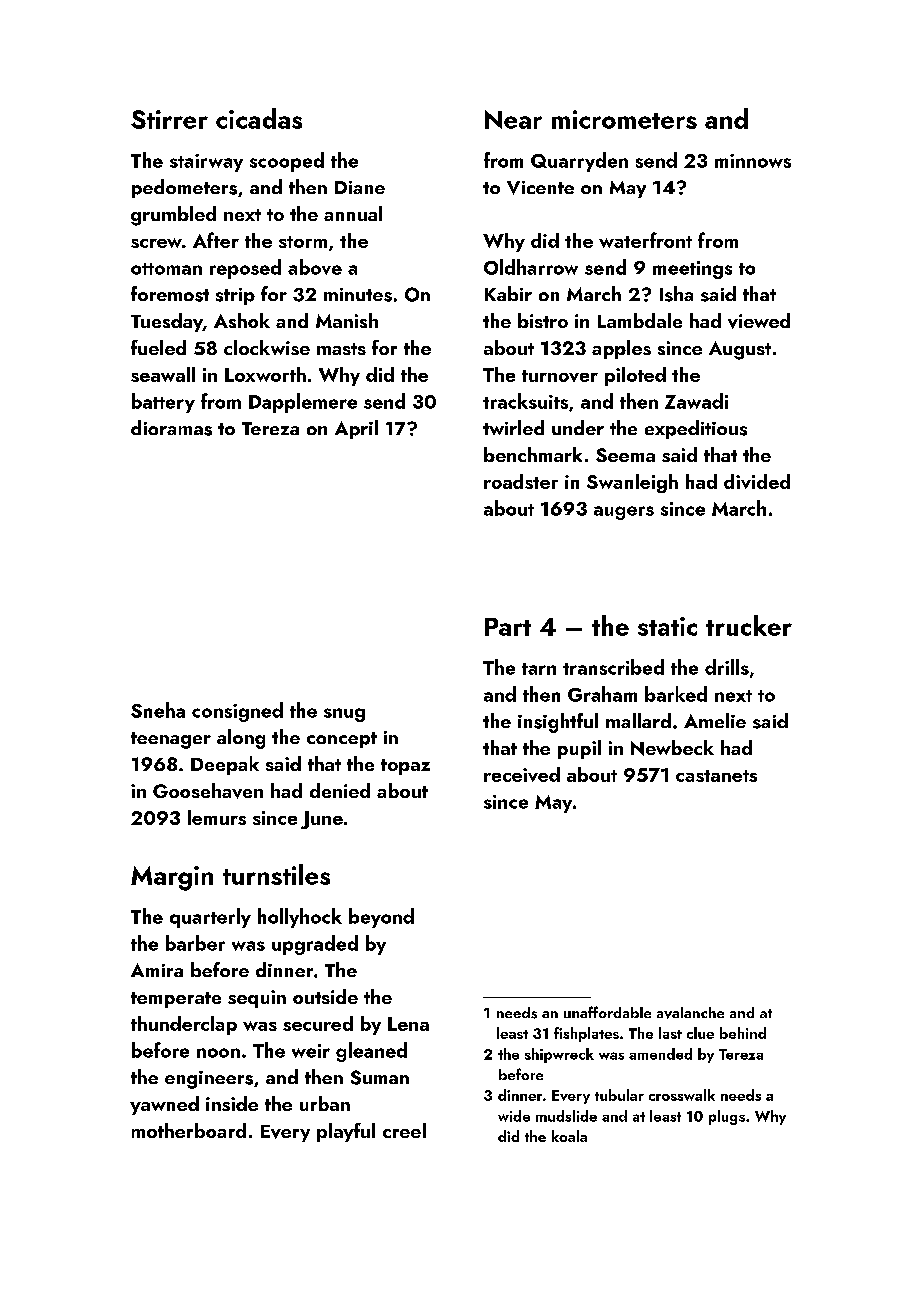 The width and height of the screenshot is (924, 1311). What do you see at coordinates (749, 625) in the screenshot?
I see `trucker` at bounding box center [749, 625].
